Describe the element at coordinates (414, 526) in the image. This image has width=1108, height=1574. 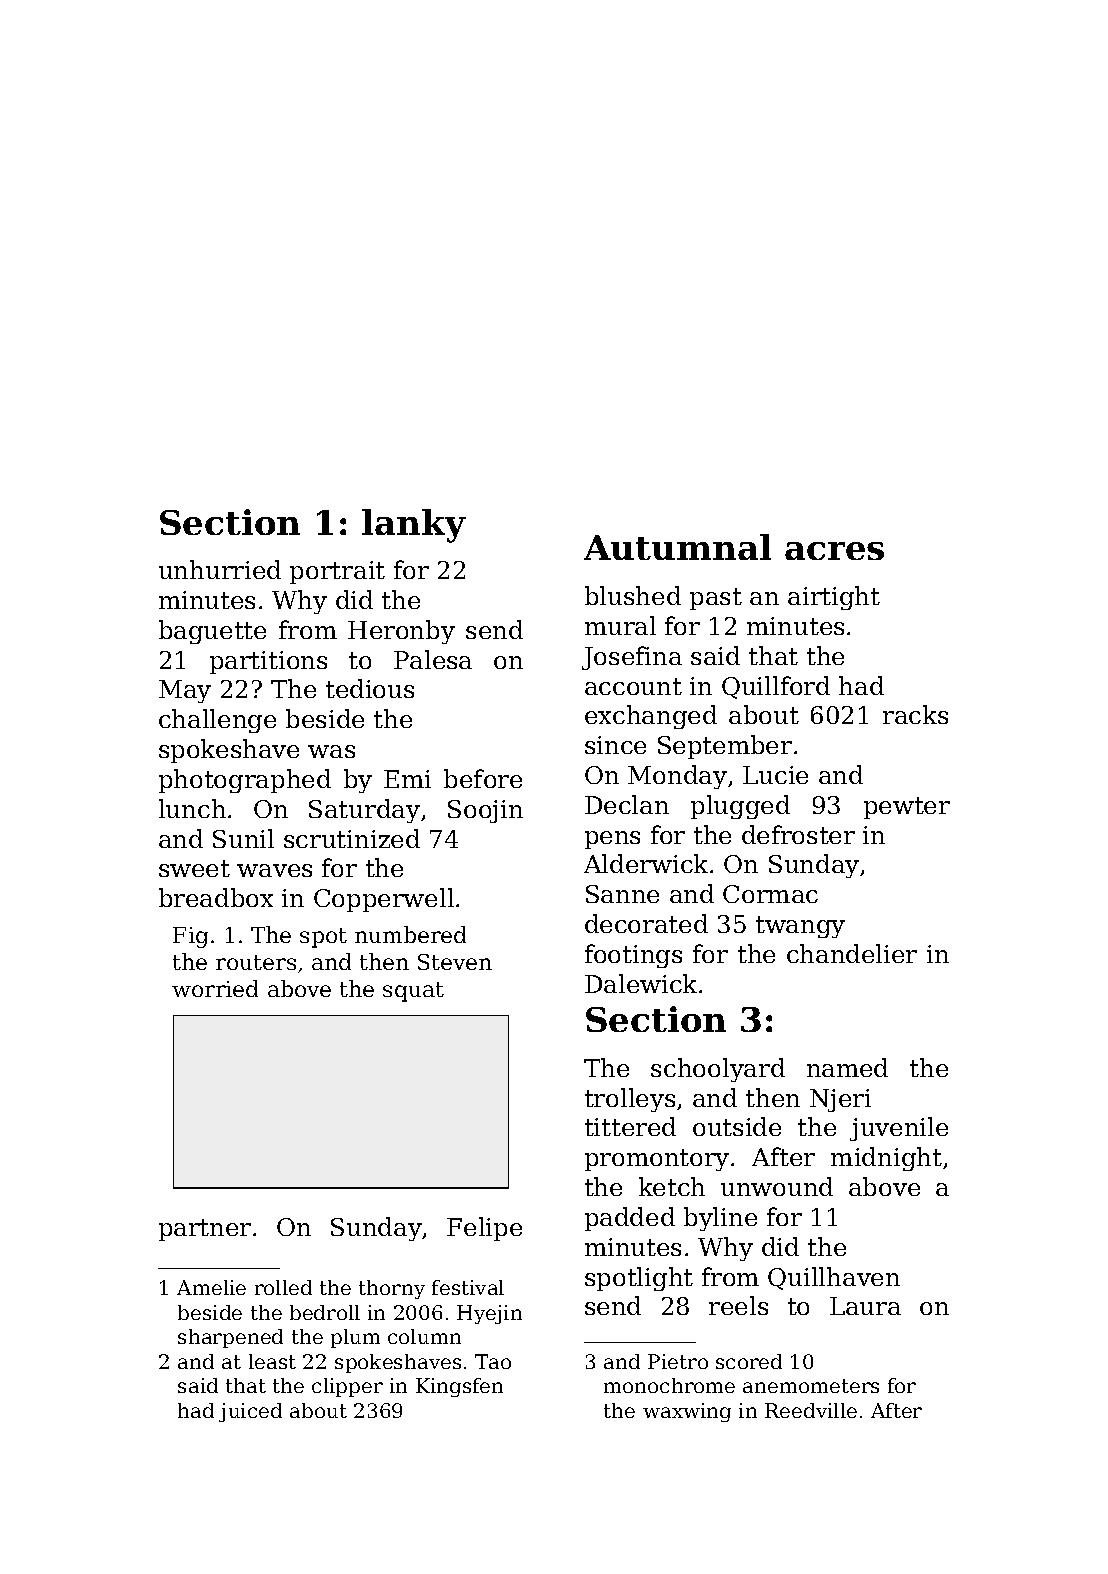
I see `lanky` at that location.
